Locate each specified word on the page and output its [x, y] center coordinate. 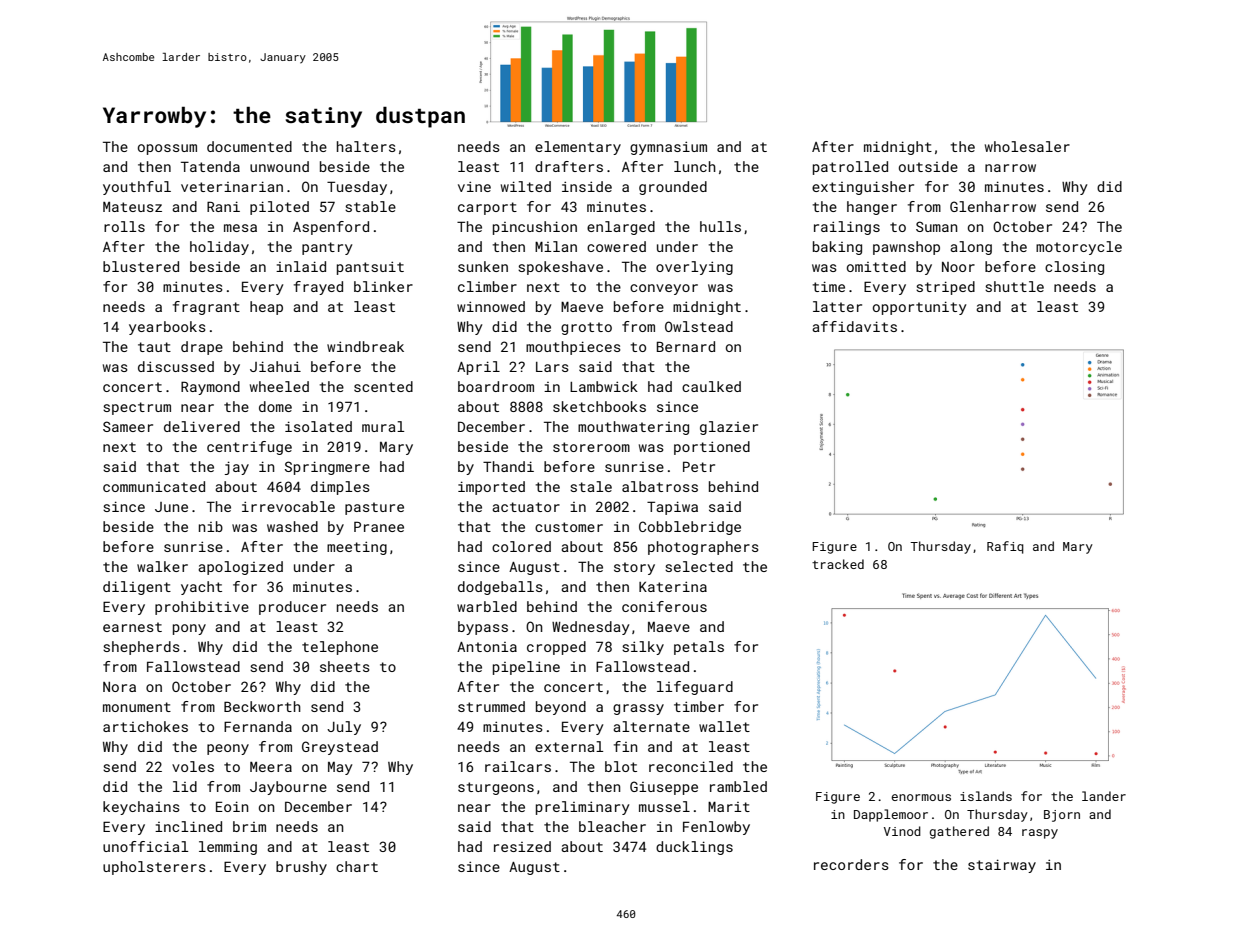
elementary [578, 148]
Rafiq [1005, 547]
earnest [132, 627]
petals [699, 648]
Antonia [487, 647]
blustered [141, 266]
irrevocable [288, 506]
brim [249, 826]
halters [366, 146]
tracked [838, 564]
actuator [526, 507]
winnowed [491, 306]
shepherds [141, 648]
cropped [556, 648]
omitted [876, 266]
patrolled [850, 168]
